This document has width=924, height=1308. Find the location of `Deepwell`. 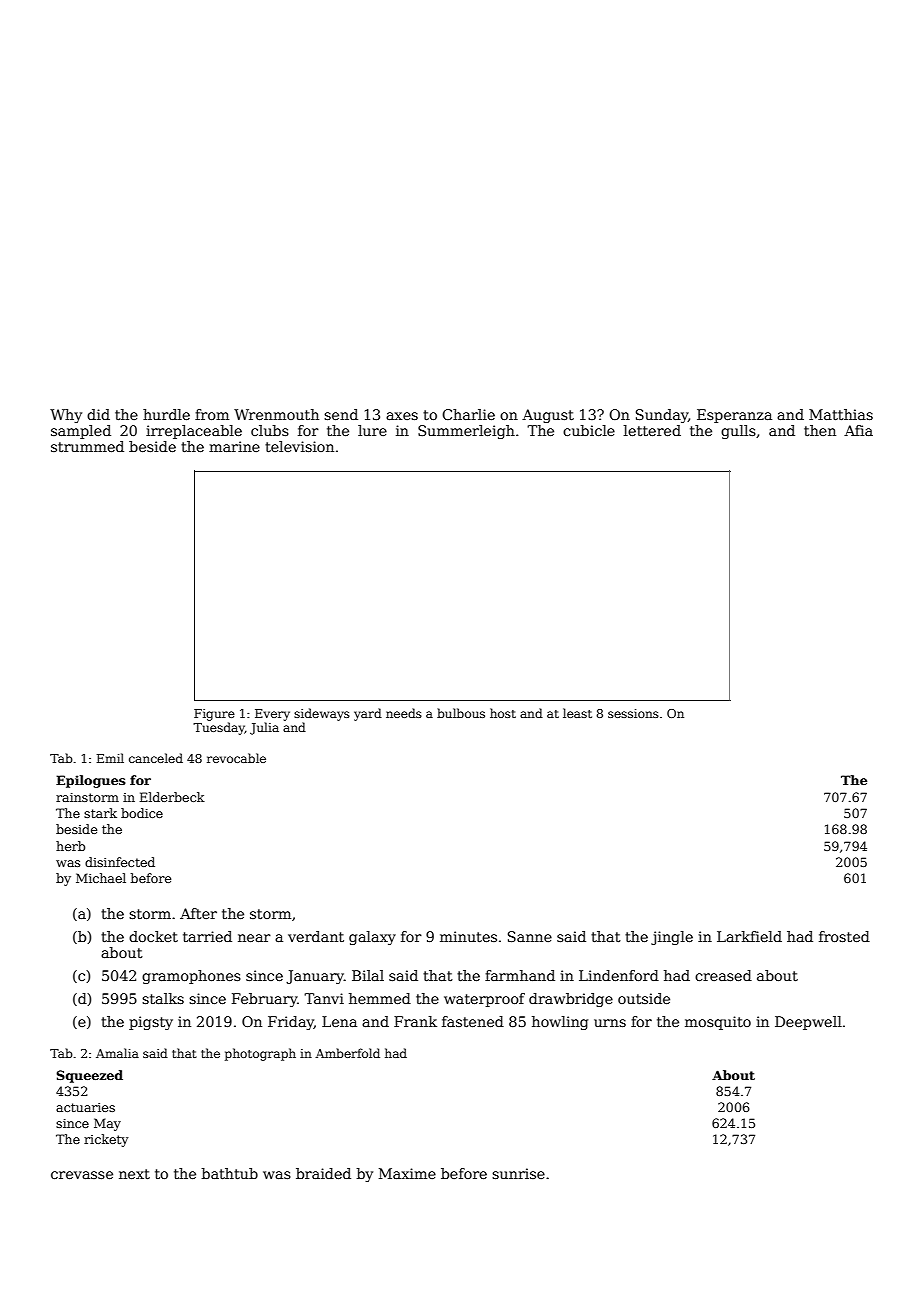

Deepwell is located at coordinates (808, 1023).
